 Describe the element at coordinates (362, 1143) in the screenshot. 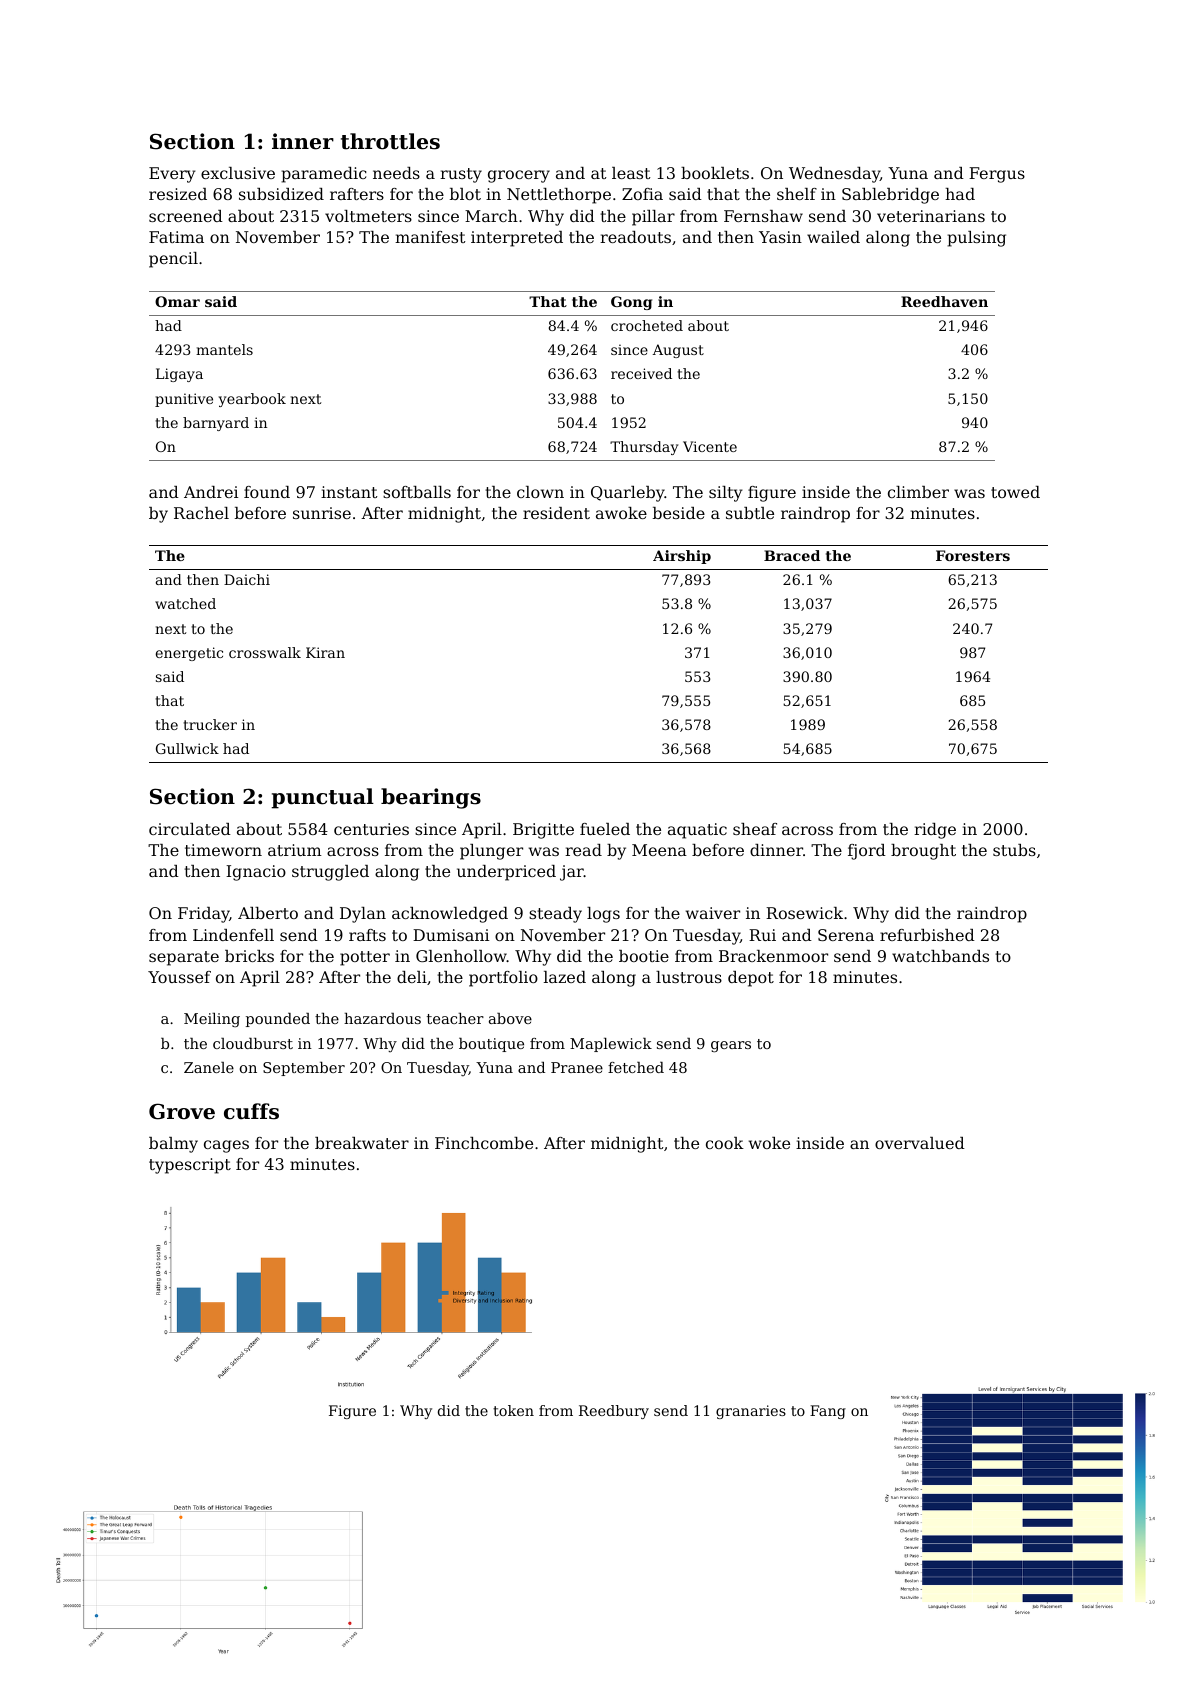

I see `breakwater` at that location.
